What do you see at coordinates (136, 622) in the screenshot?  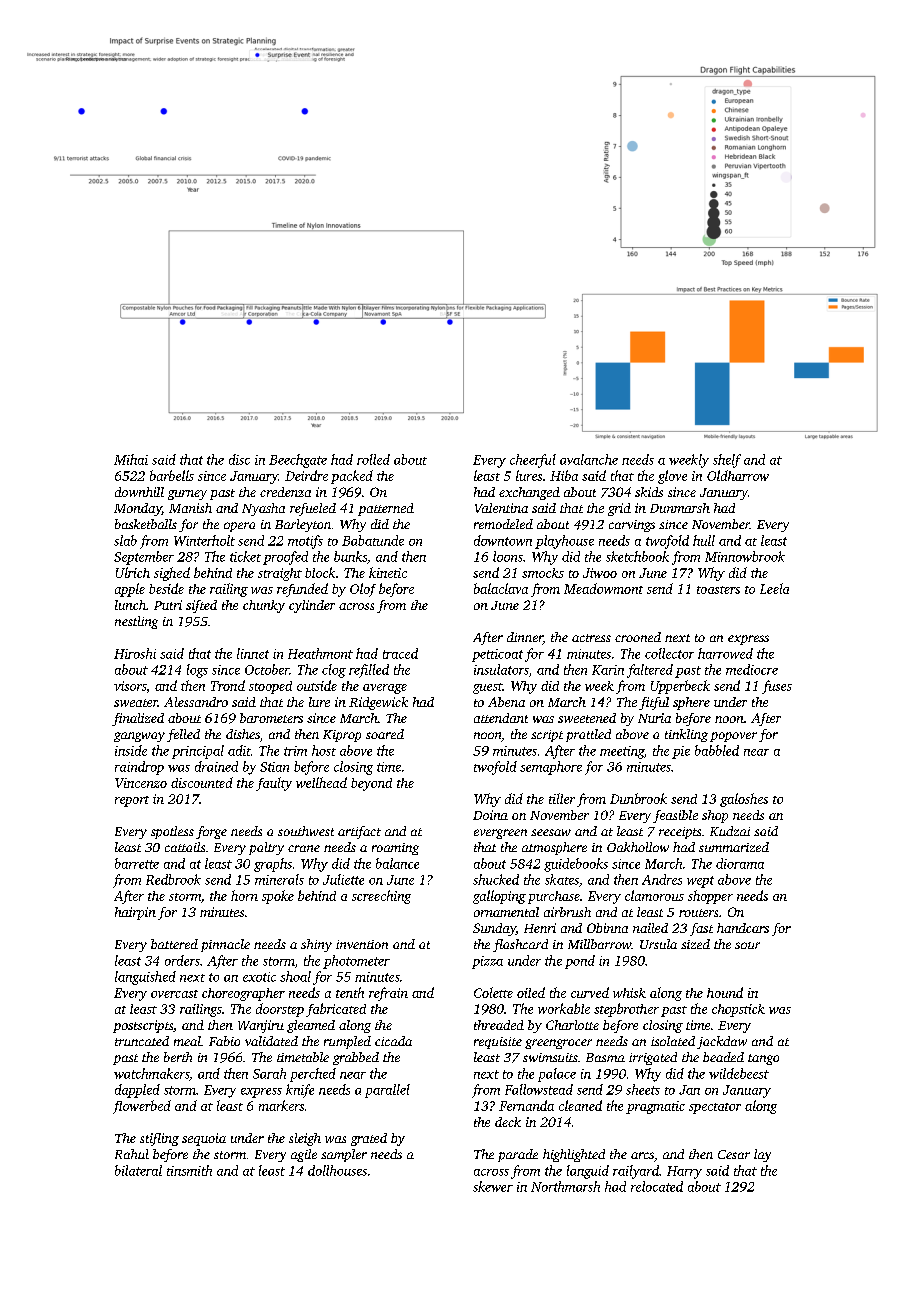 I see `nestling` at bounding box center [136, 622].
